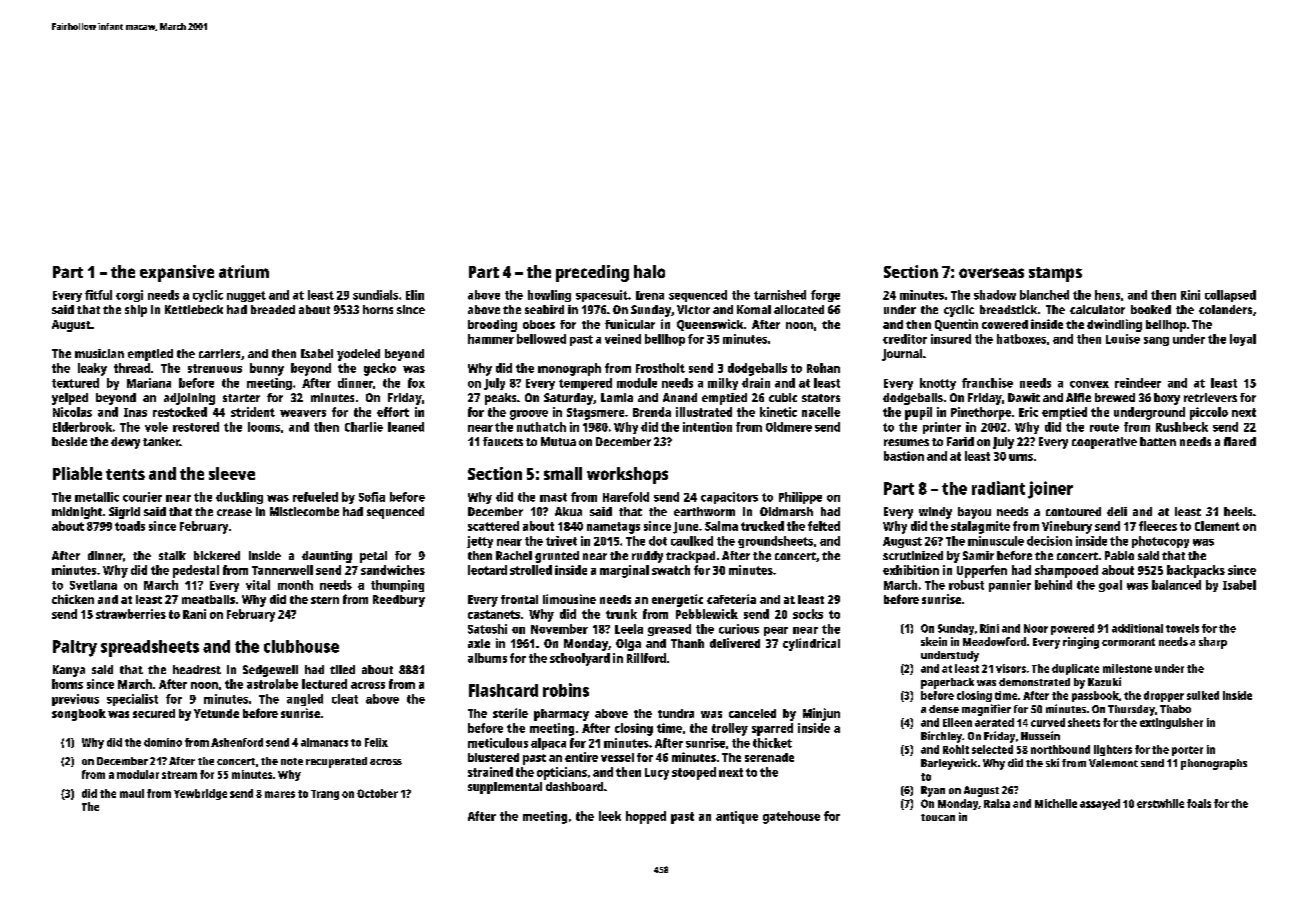 The height and width of the screenshot is (924, 1308). I want to click on musician, so click(99, 353).
